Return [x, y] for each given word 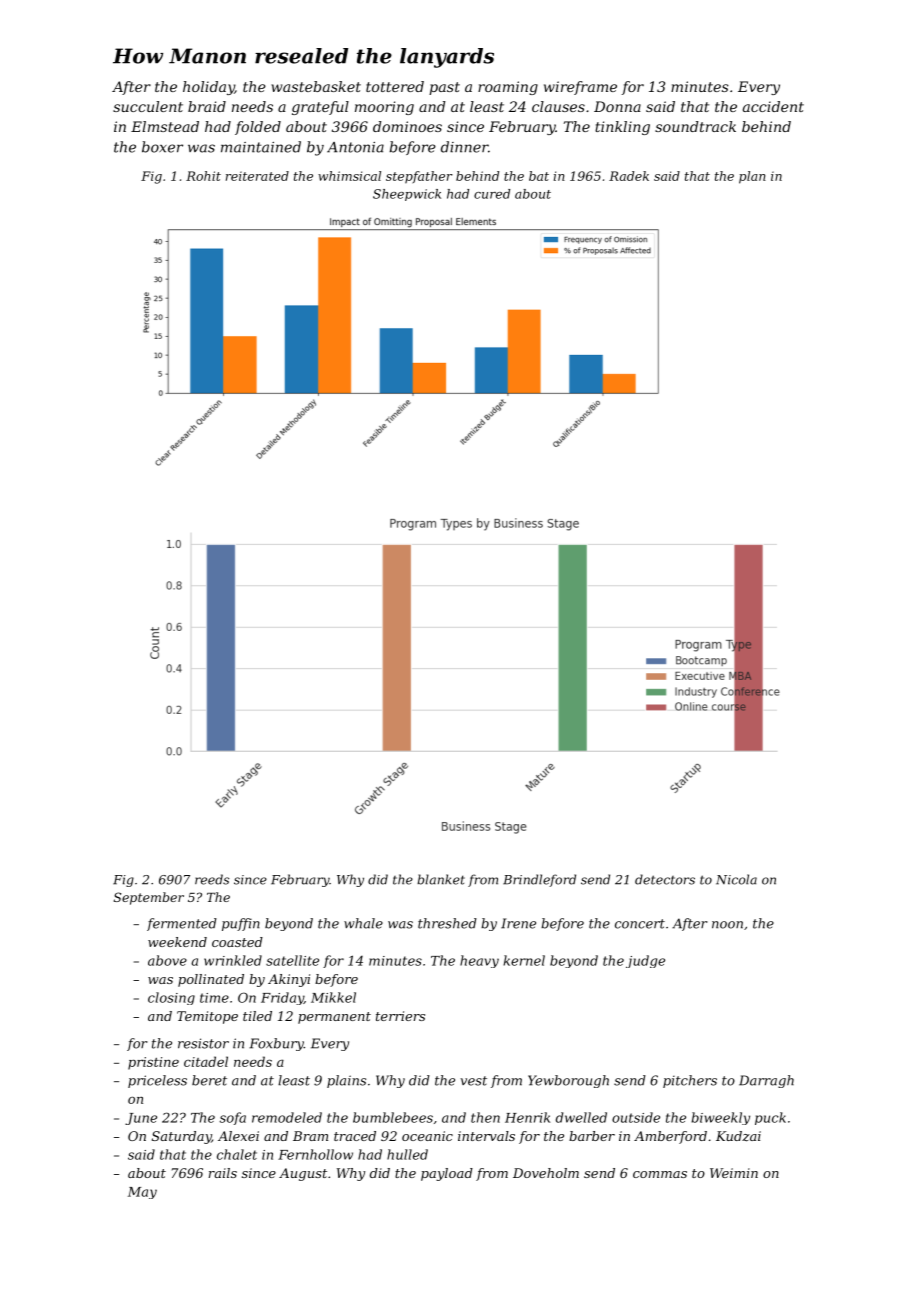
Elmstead [165, 126]
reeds [212, 879]
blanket [441, 879]
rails [223, 1173]
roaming [508, 88]
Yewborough [568, 1081]
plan [752, 177]
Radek [629, 176]
